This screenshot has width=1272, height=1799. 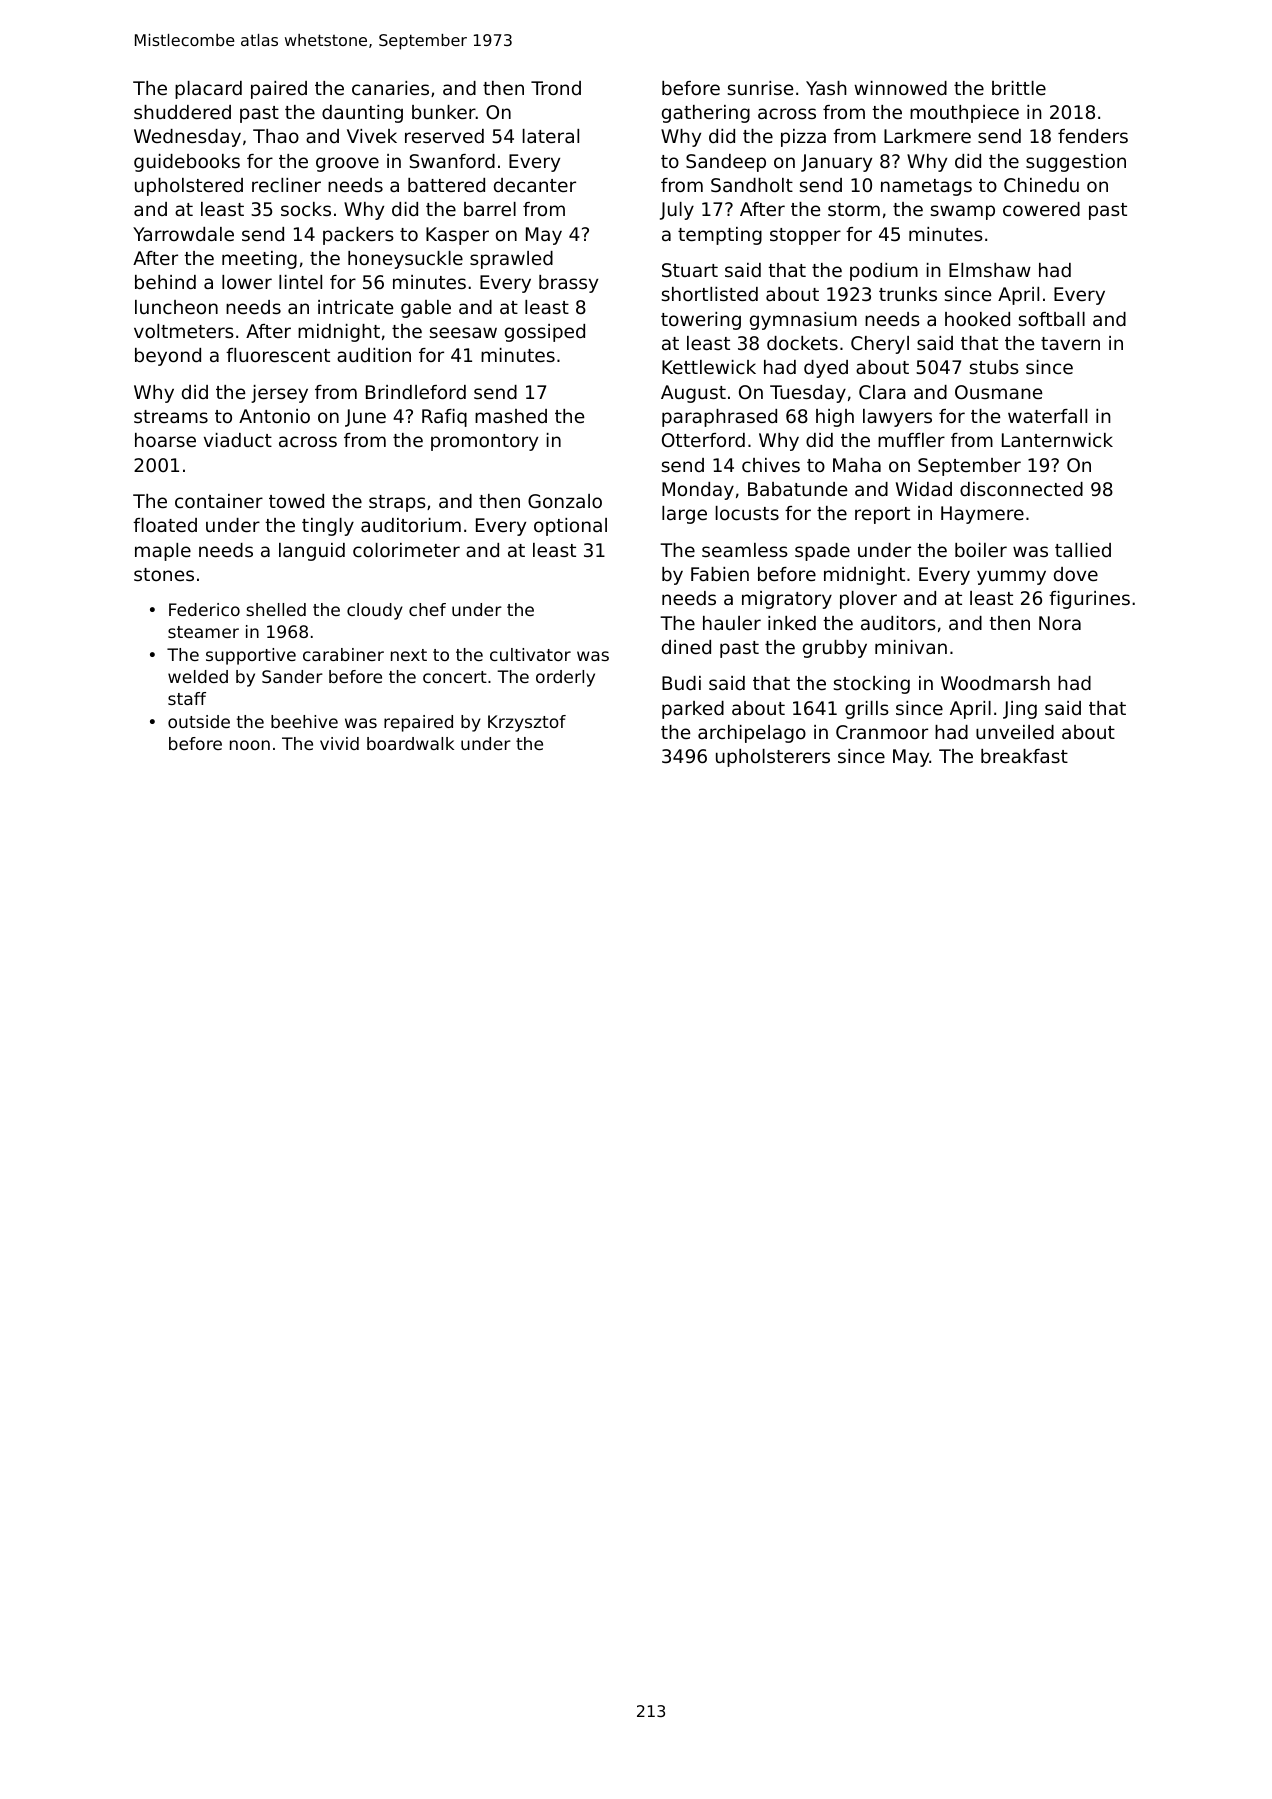 What do you see at coordinates (427, 609) in the screenshot?
I see `chef` at bounding box center [427, 609].
